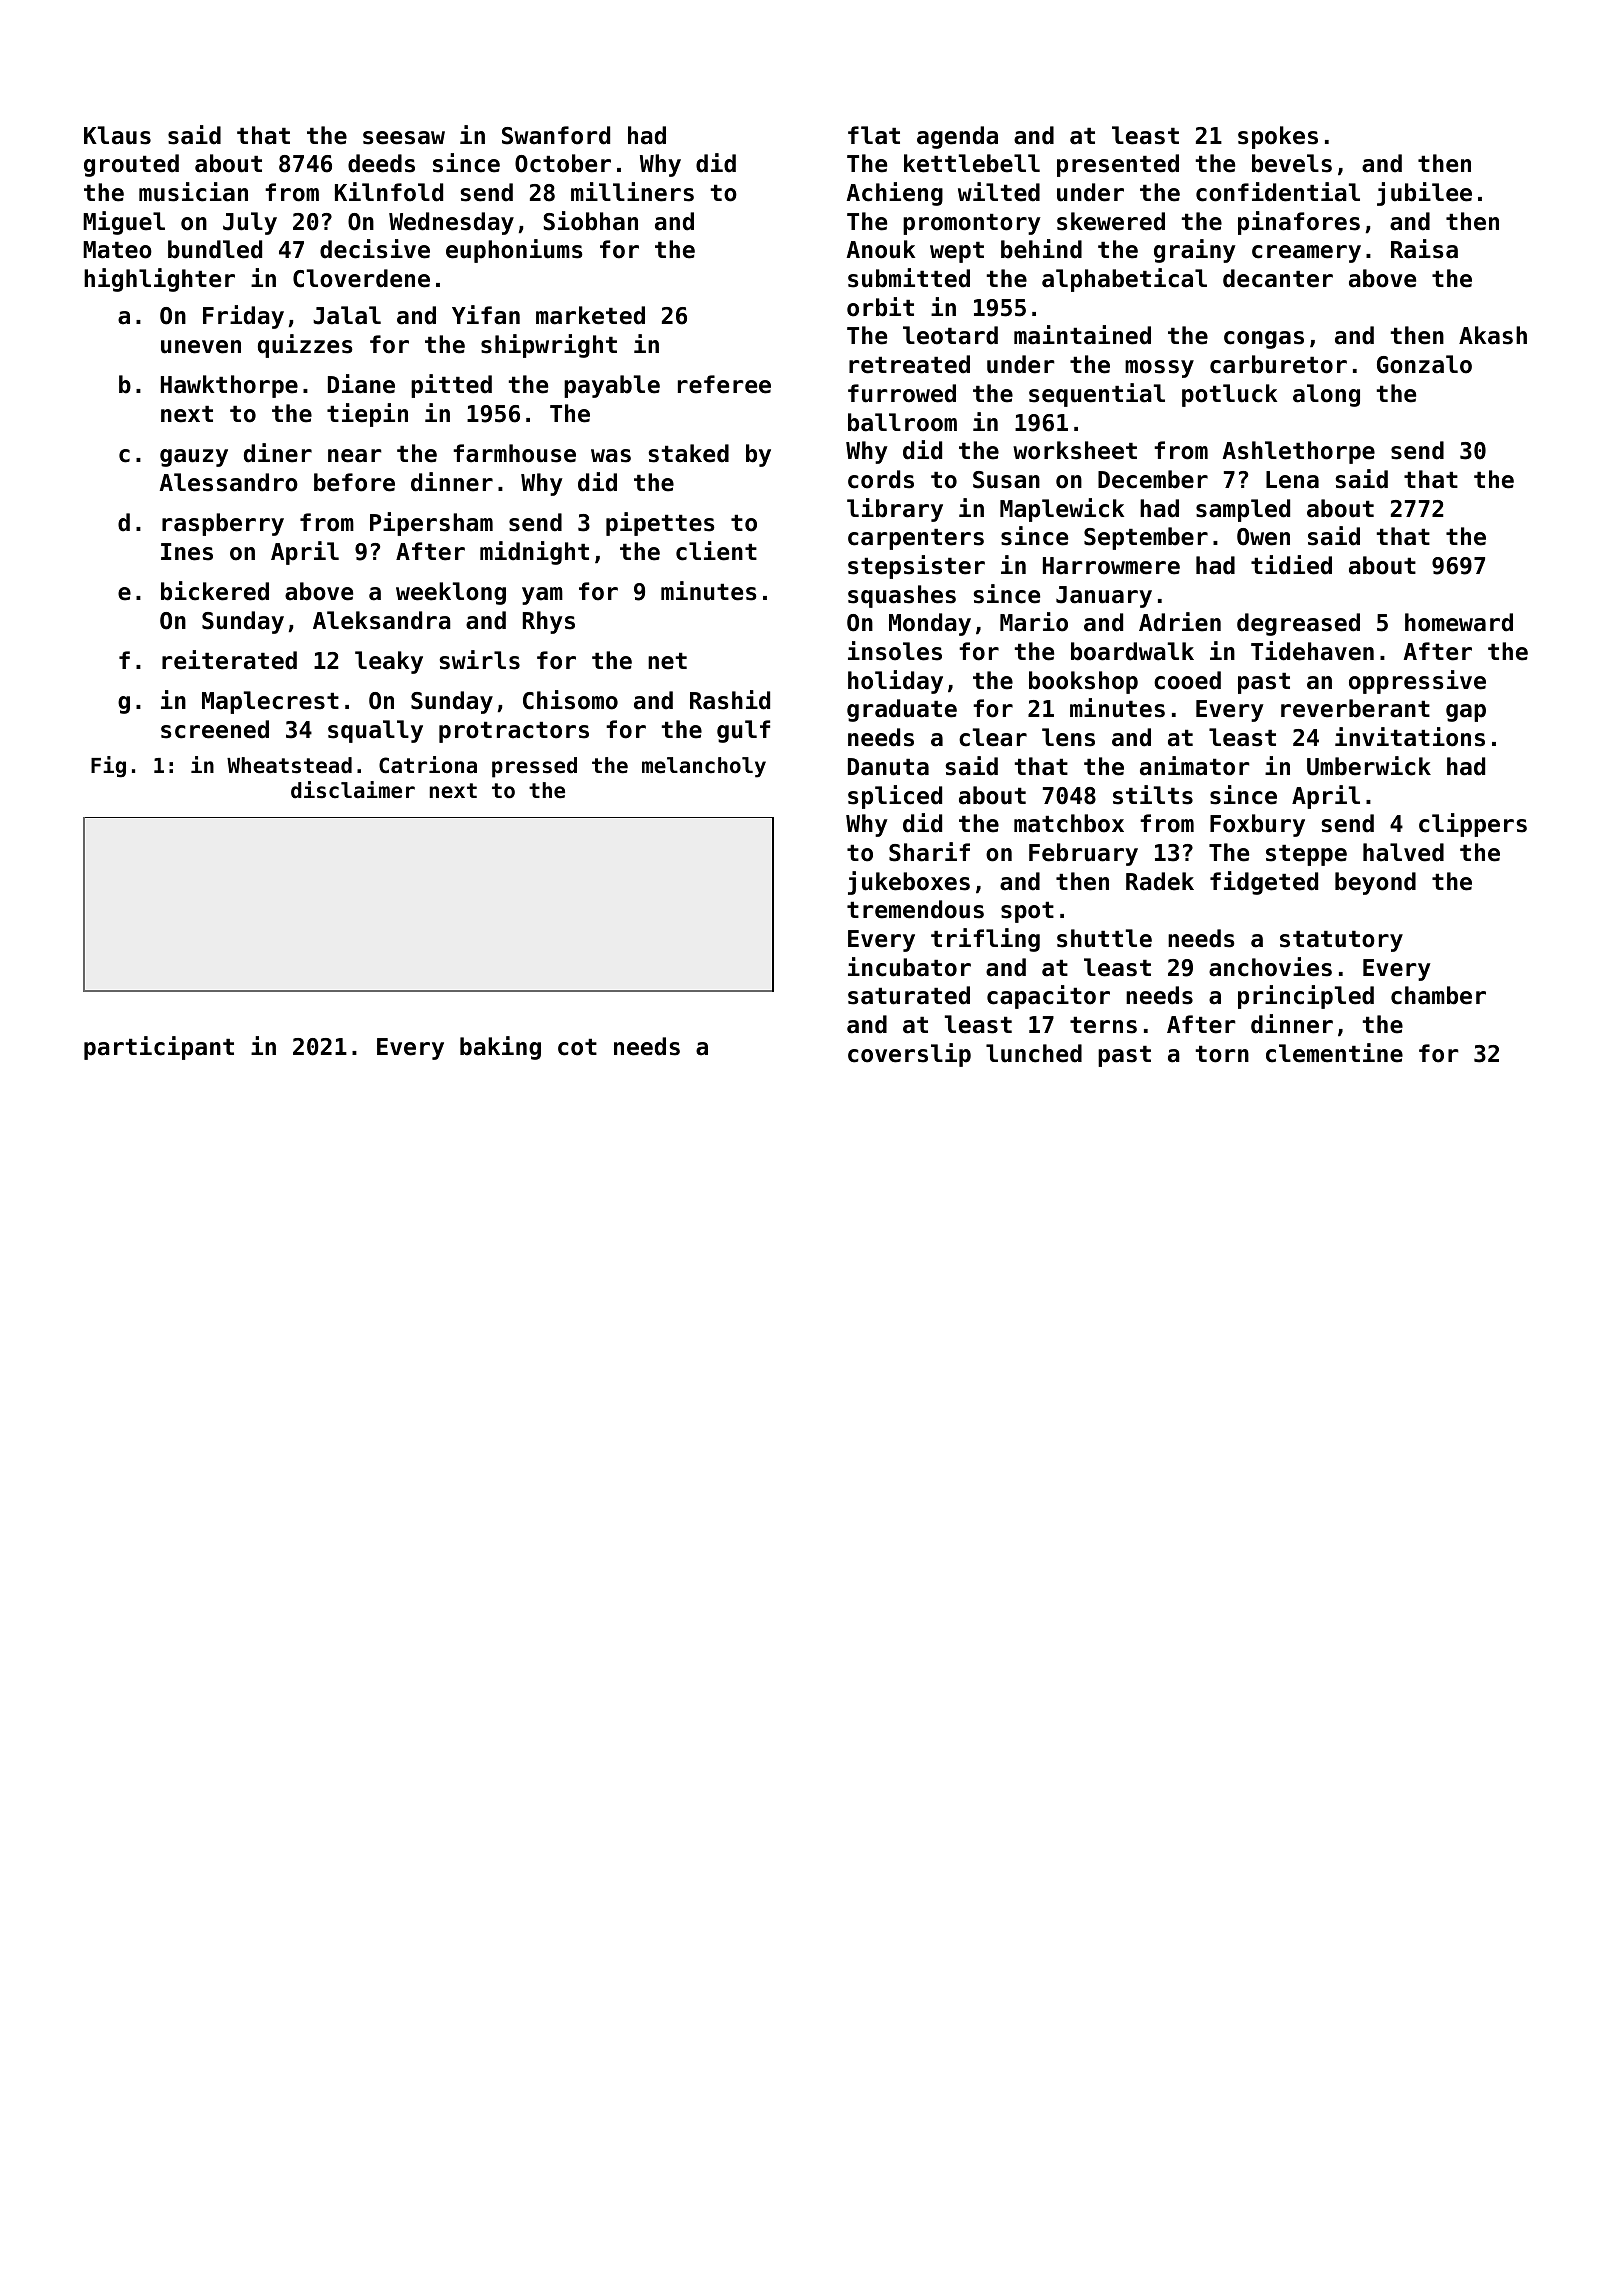 This page has width=1620, height=2292. I want to click on pressed, so click(534, 767).
